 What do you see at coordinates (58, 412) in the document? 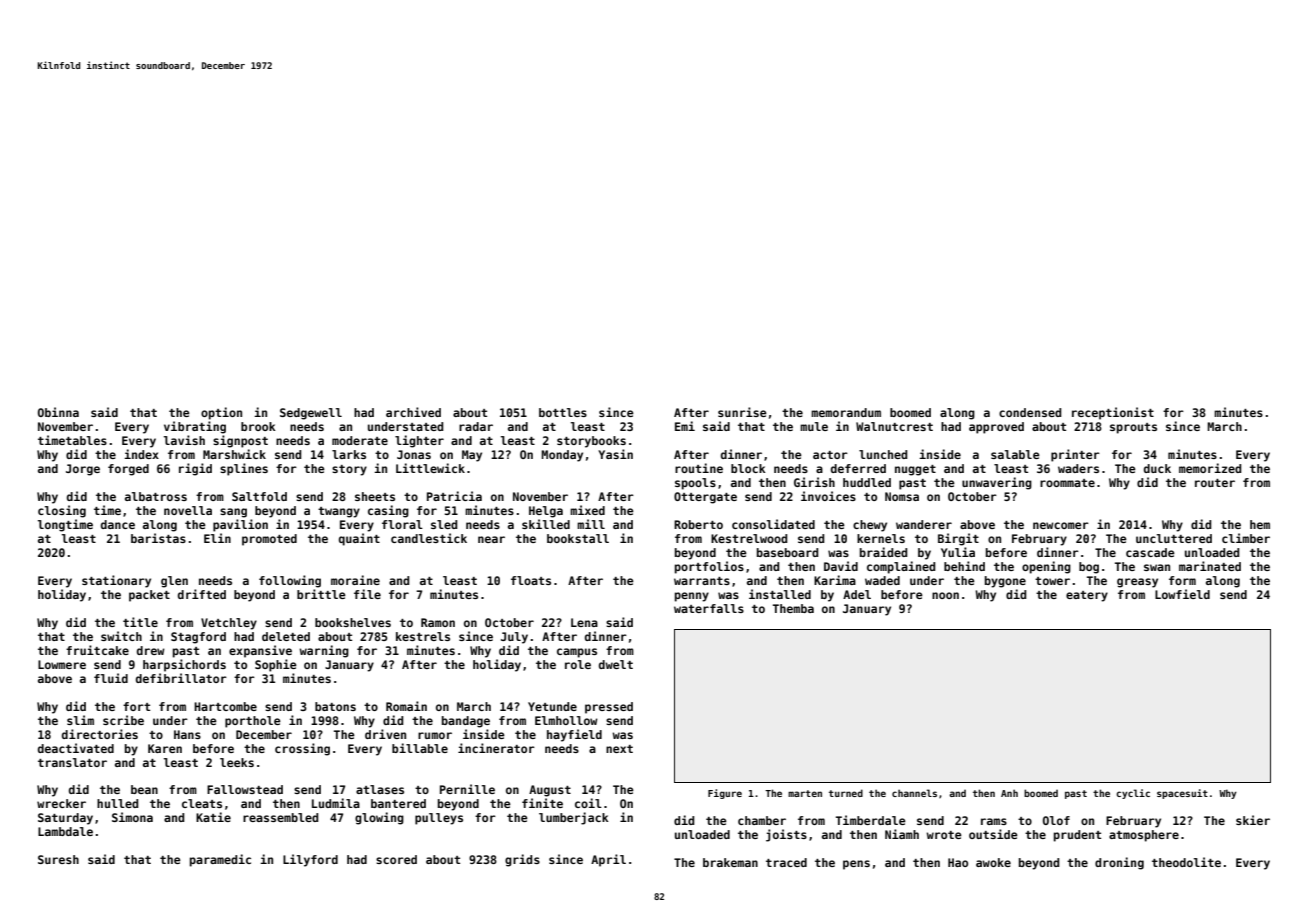
I see `Obinna` at bounding box center [58, 412].
